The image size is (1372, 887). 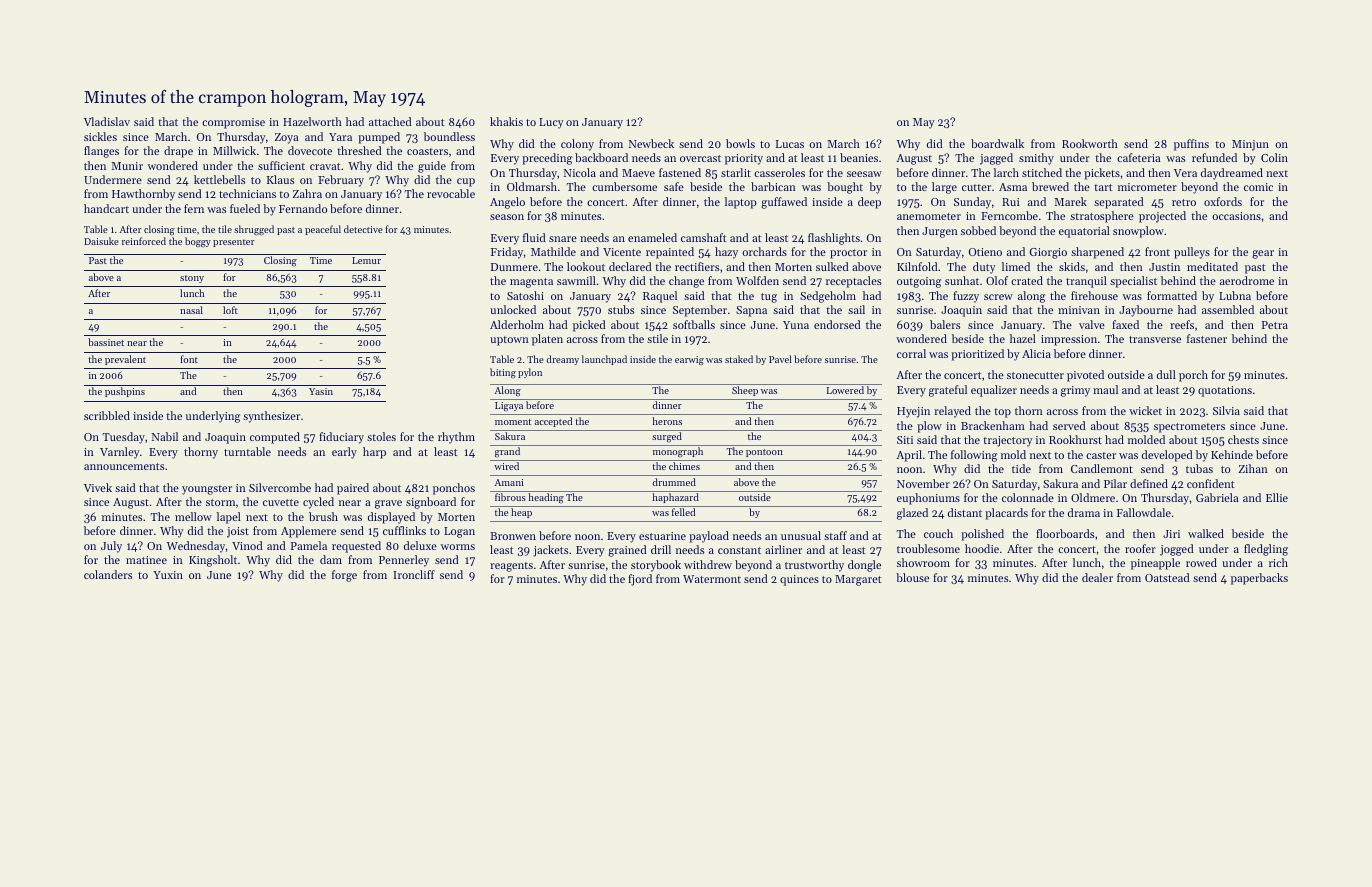 I want to click on declared, so click(x=630, y=266).
